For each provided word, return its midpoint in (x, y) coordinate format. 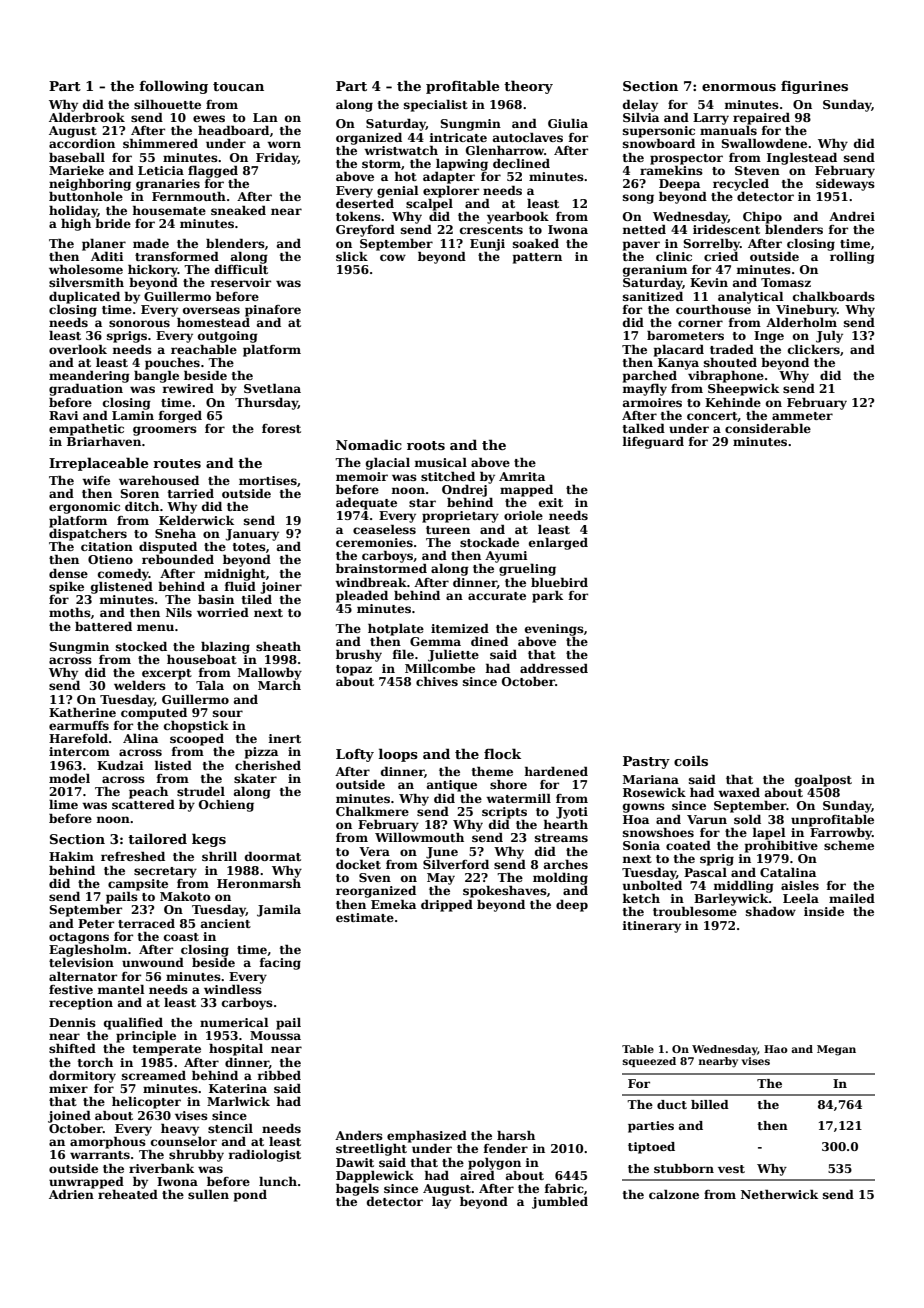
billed (710, 1104)
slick (352, 256)
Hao (776, 1049)
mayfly (645, 389)
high (76, 224)
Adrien (71, 1194)
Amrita (522, 476)
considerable (768, 428)
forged (180, 416)
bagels (357, 1189)
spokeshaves (505, 891)
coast (181, 937)
